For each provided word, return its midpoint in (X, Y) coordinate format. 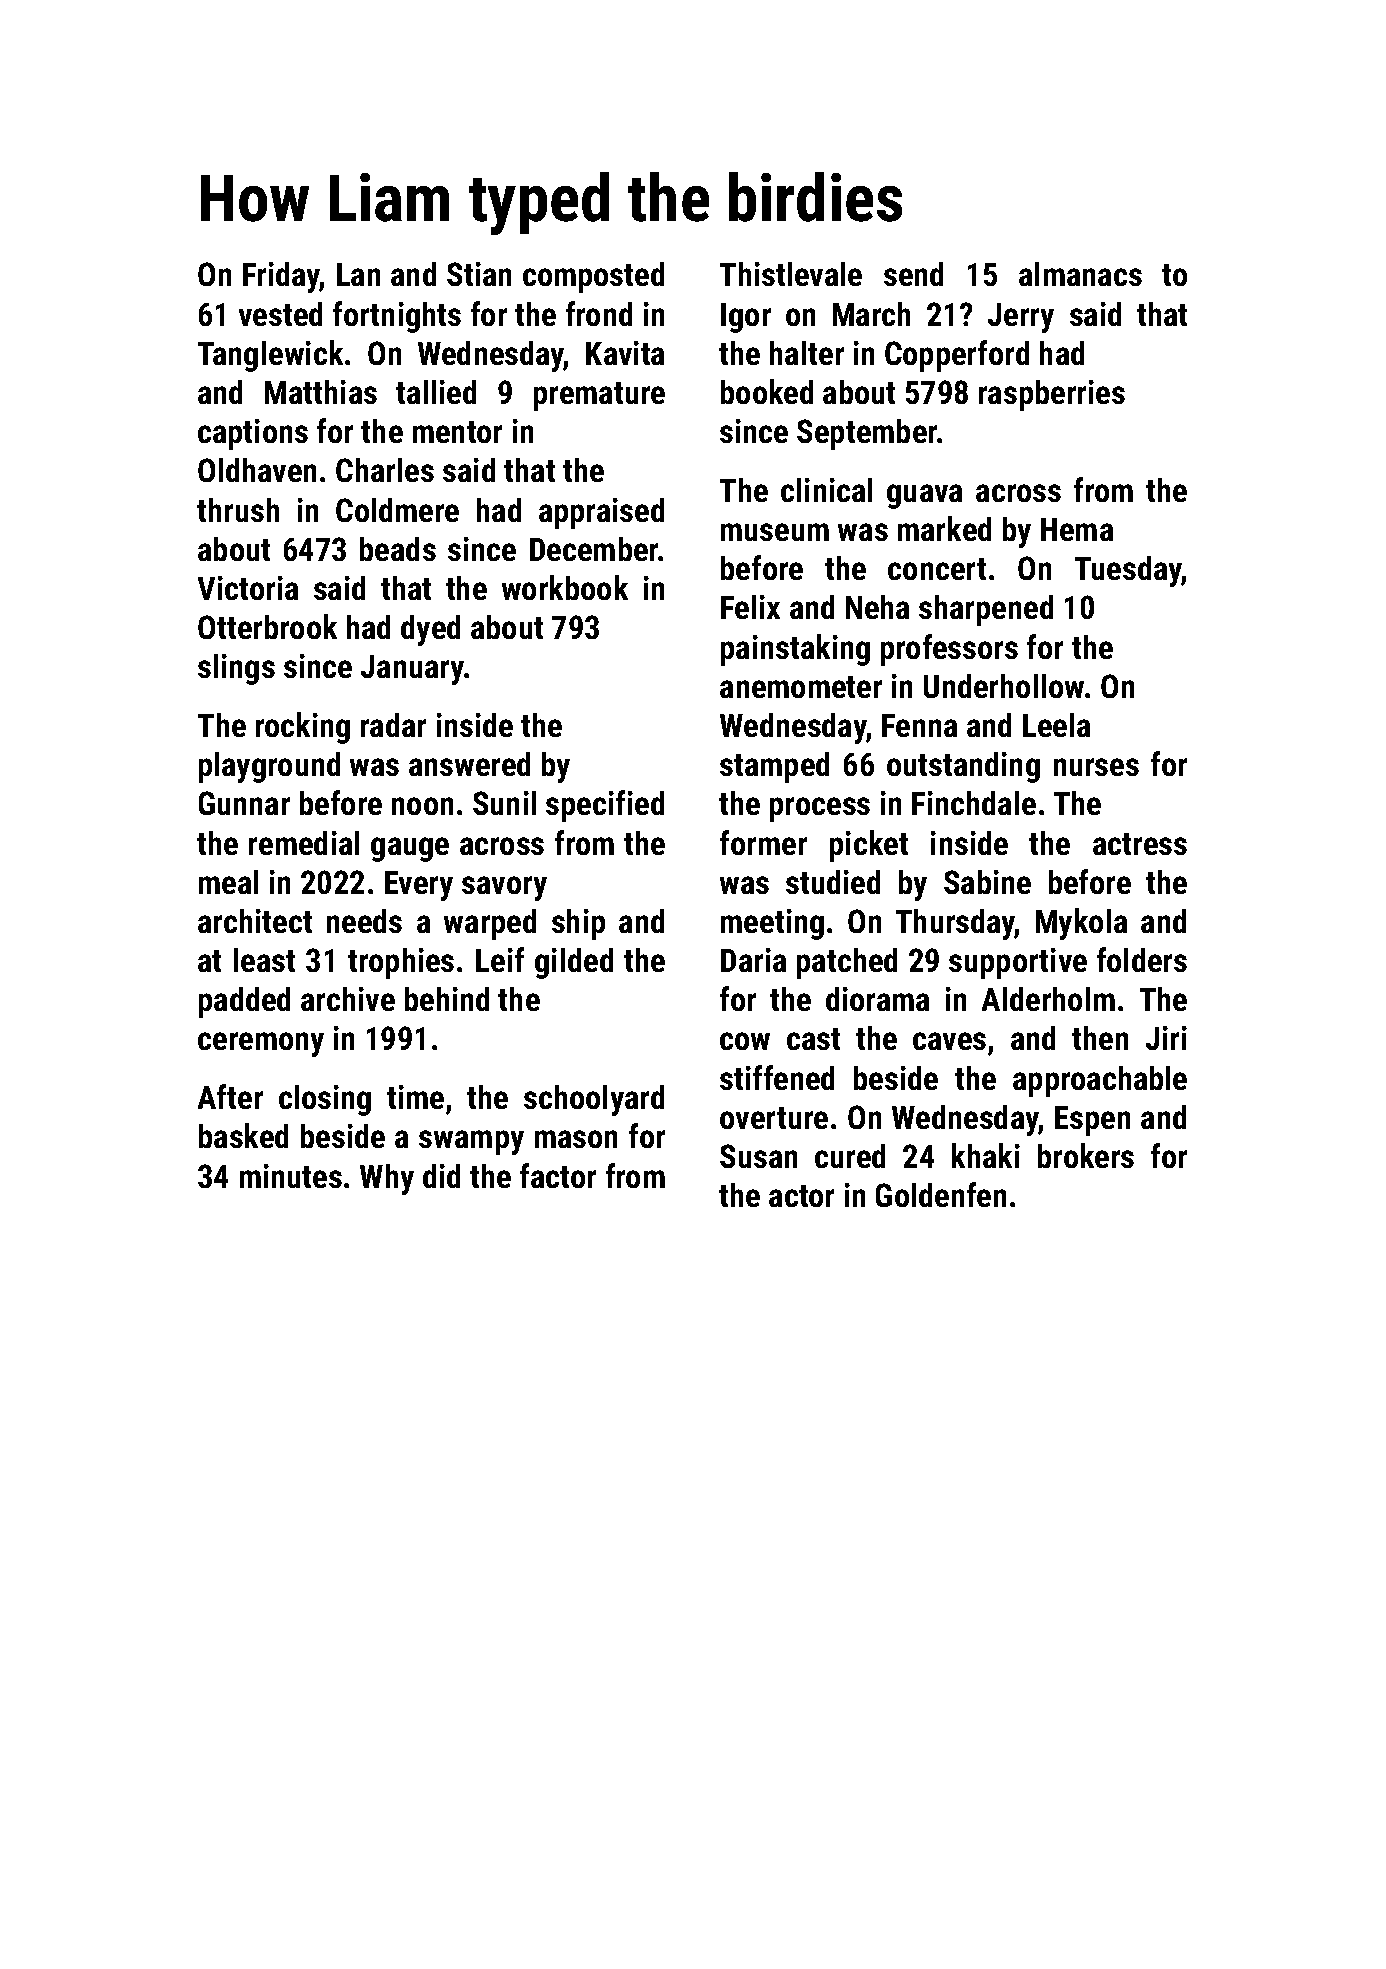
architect (255, 921)
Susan (758, 1156)
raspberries (1052, 395)
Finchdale (974, 803)
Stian (479, 274)
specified (605, 806)
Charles (385, 470)
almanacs (1080, 274)
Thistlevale (791, 274)
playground (269, 767)
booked (767, 391)
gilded (574, 963)
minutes (291, 1176)
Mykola (1081, 924)
